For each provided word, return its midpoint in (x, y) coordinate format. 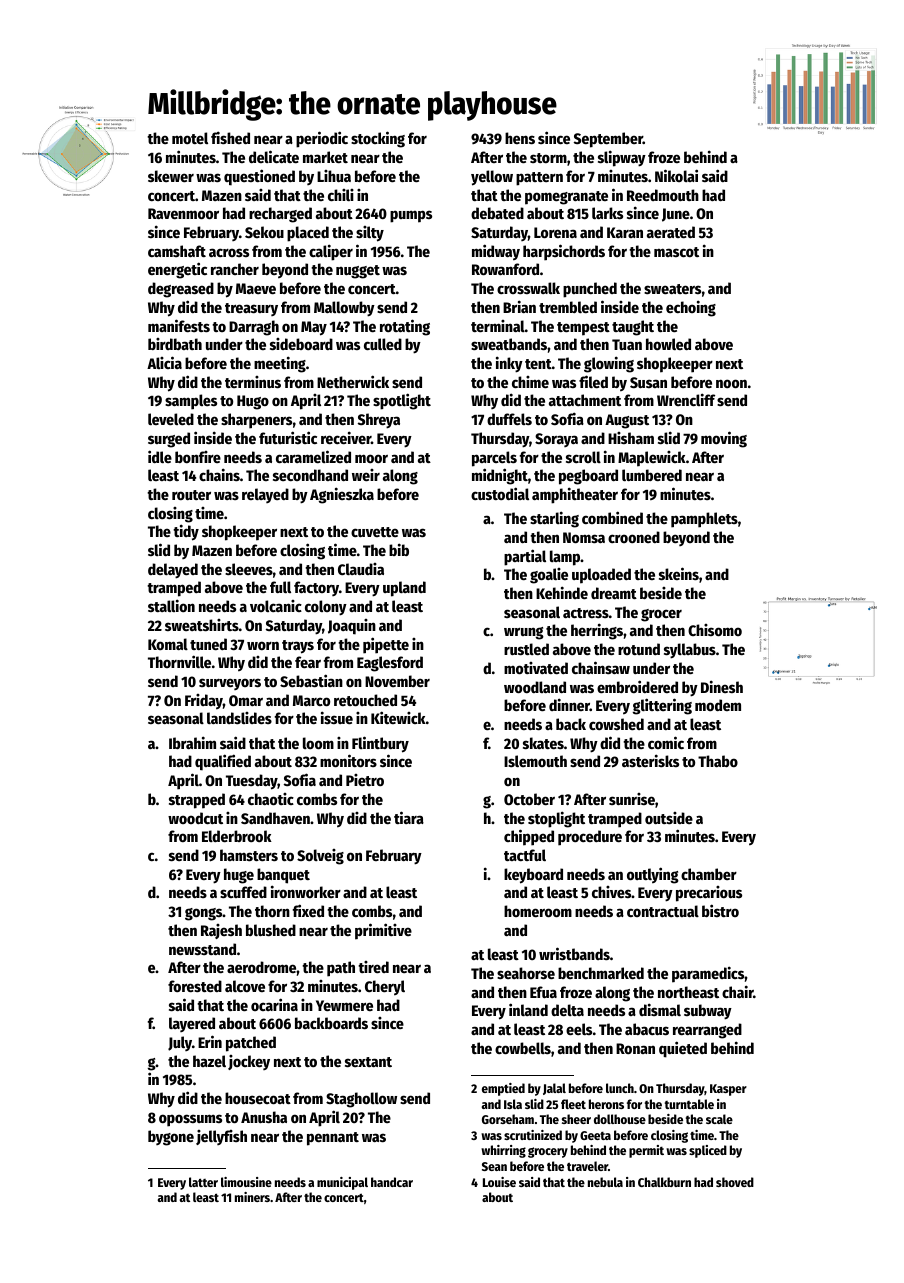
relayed (265, 495)
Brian (519, 306)
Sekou (264, 232)
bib (399, 549)
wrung (524, 633)
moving (724, 439)
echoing (691, 308)
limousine (246, 1182)
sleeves (249, 569)
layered (192, 1024)
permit (646, 1151)
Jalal (554, 1089)
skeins (679, 573)
